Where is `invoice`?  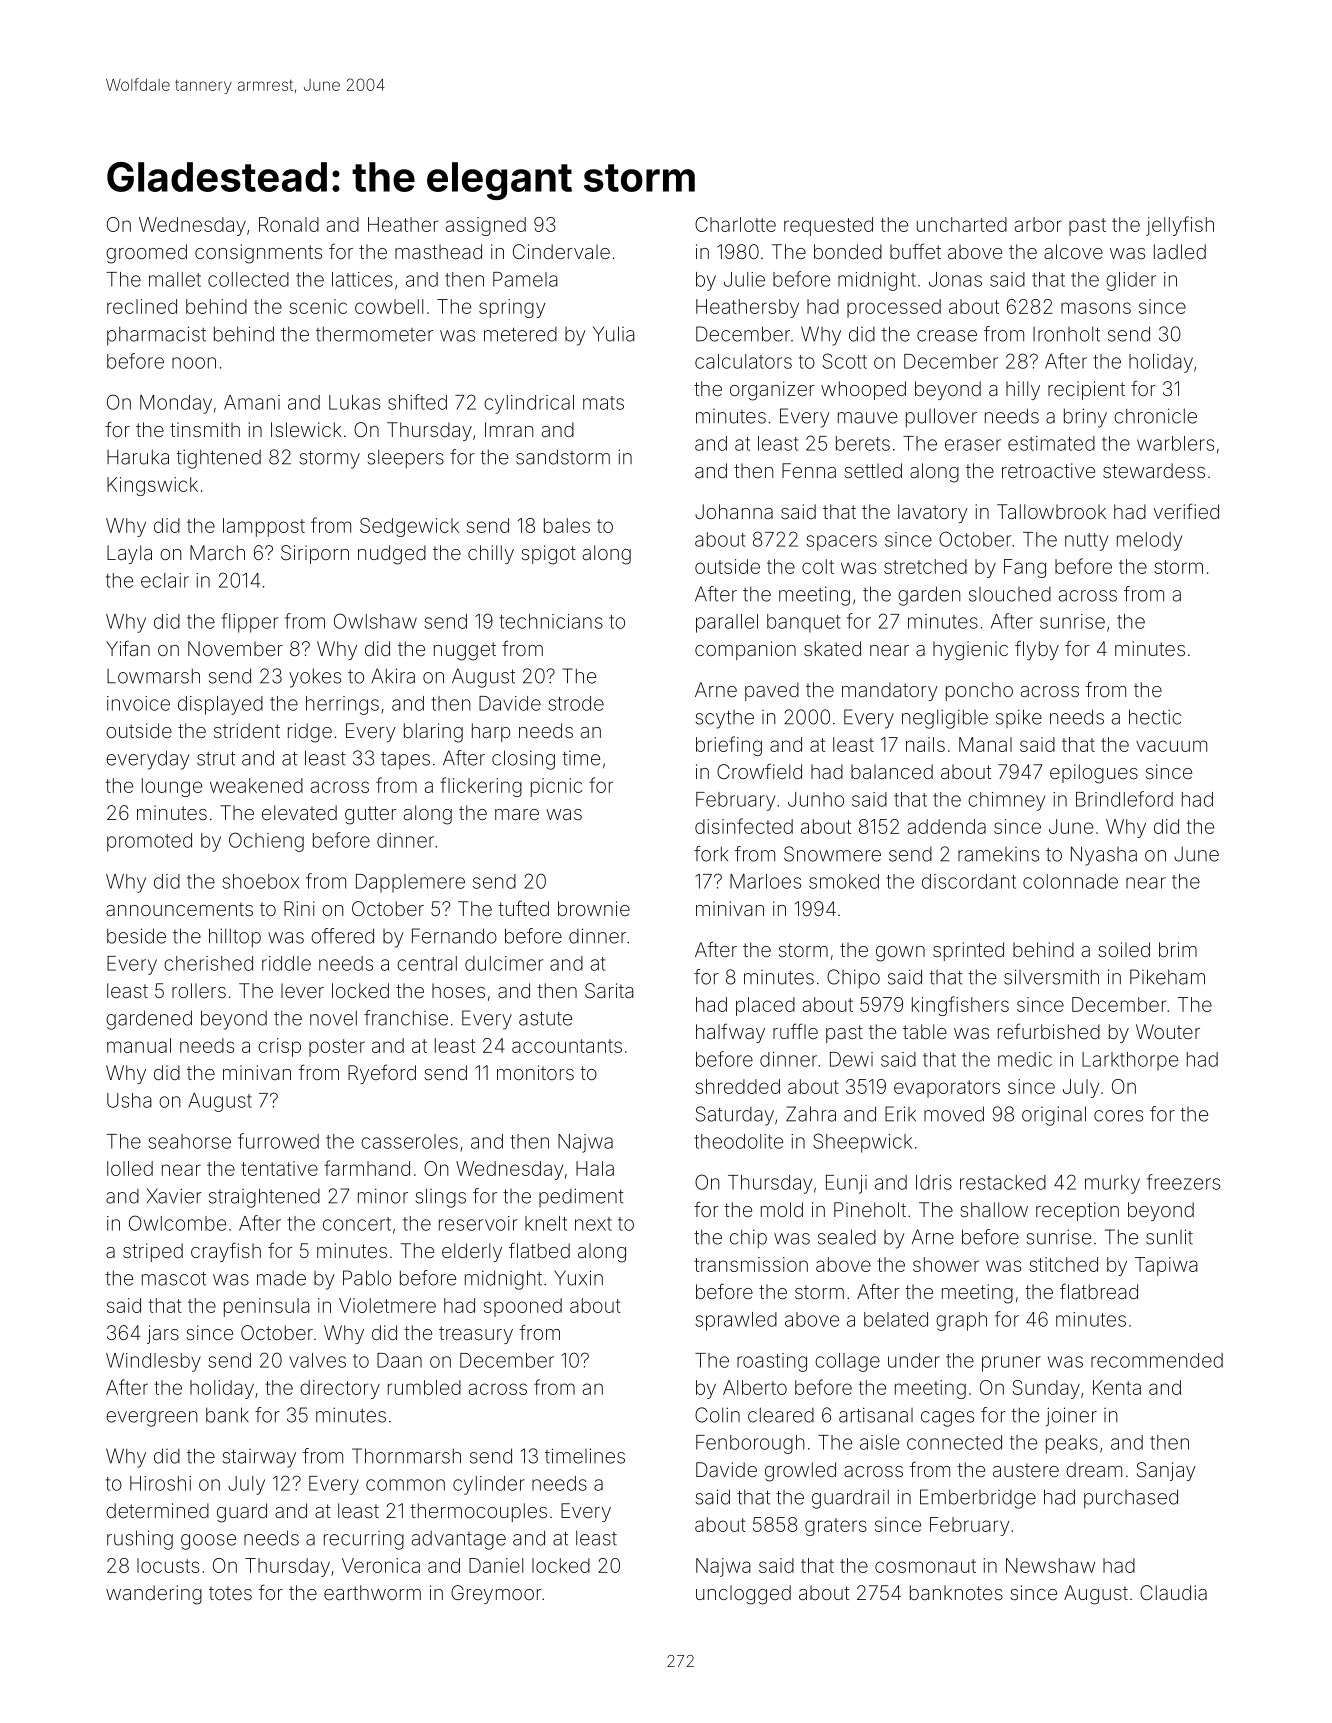
invoice is located at coordinates (138, 703).
